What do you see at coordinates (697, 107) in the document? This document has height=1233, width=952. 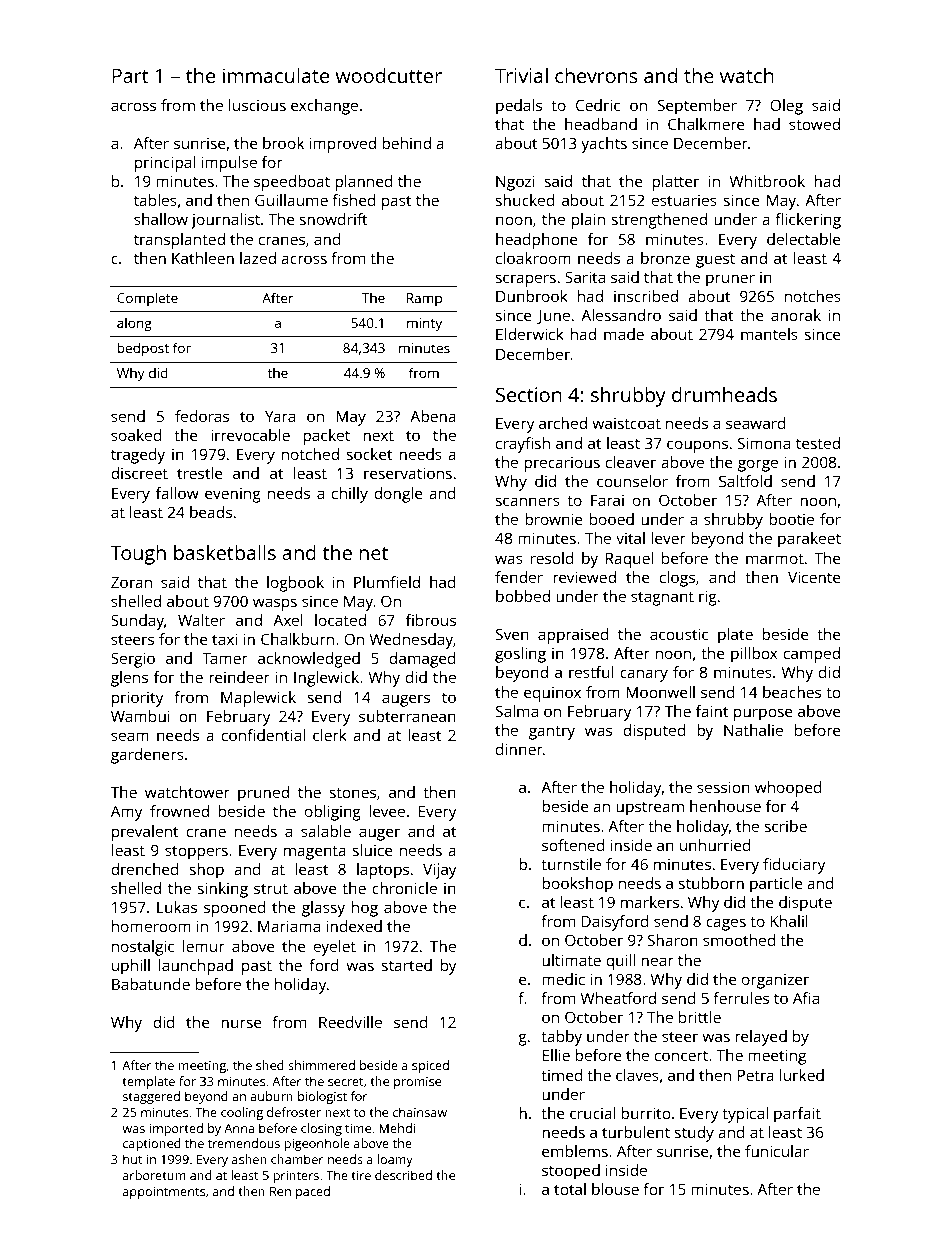 I see `September` at bounding box center [697, 107].
